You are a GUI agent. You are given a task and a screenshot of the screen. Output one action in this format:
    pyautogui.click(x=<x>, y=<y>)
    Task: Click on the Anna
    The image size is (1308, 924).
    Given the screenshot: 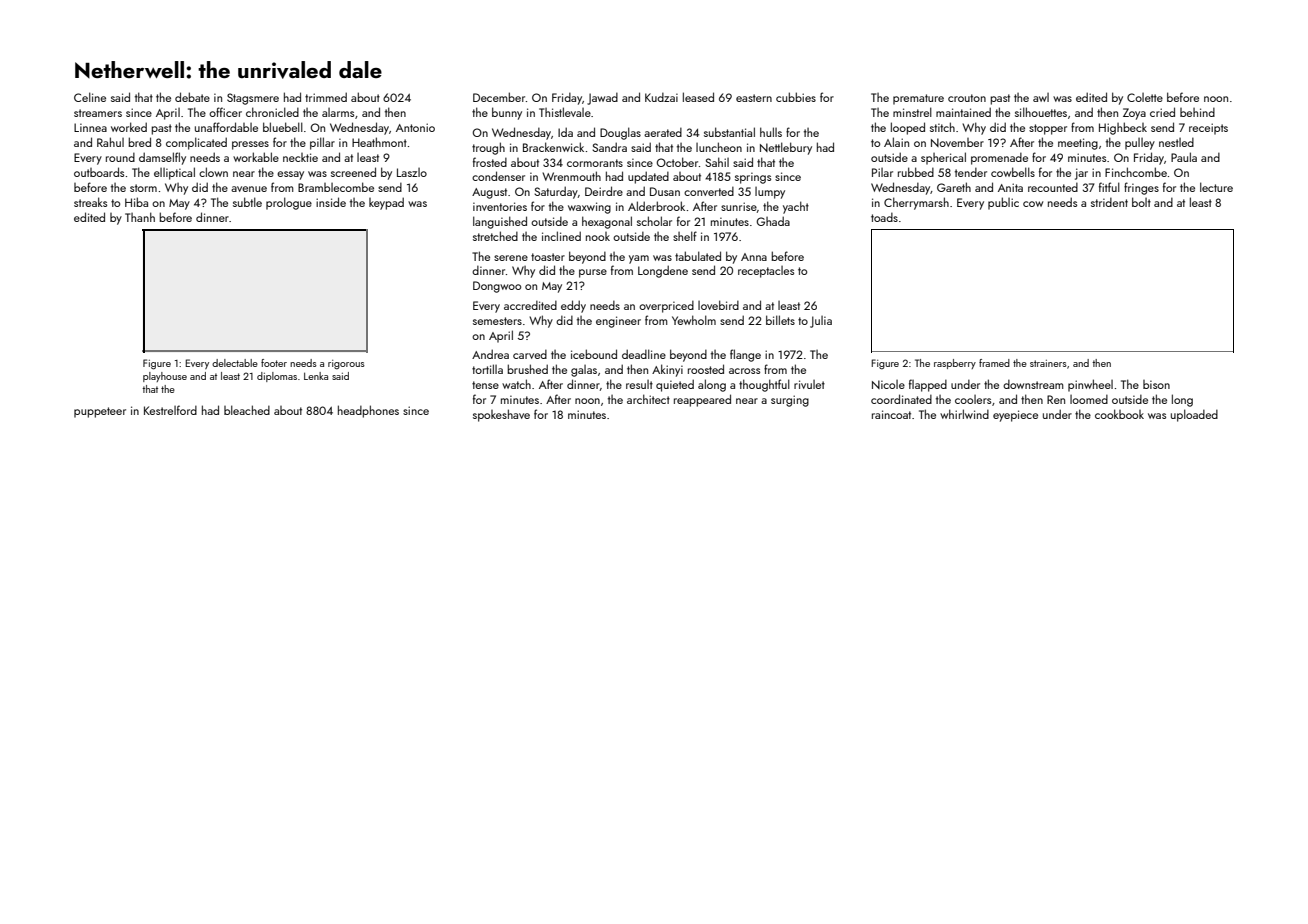 What is the action you would take?
    pyautogui.click(x=754, y=257)
